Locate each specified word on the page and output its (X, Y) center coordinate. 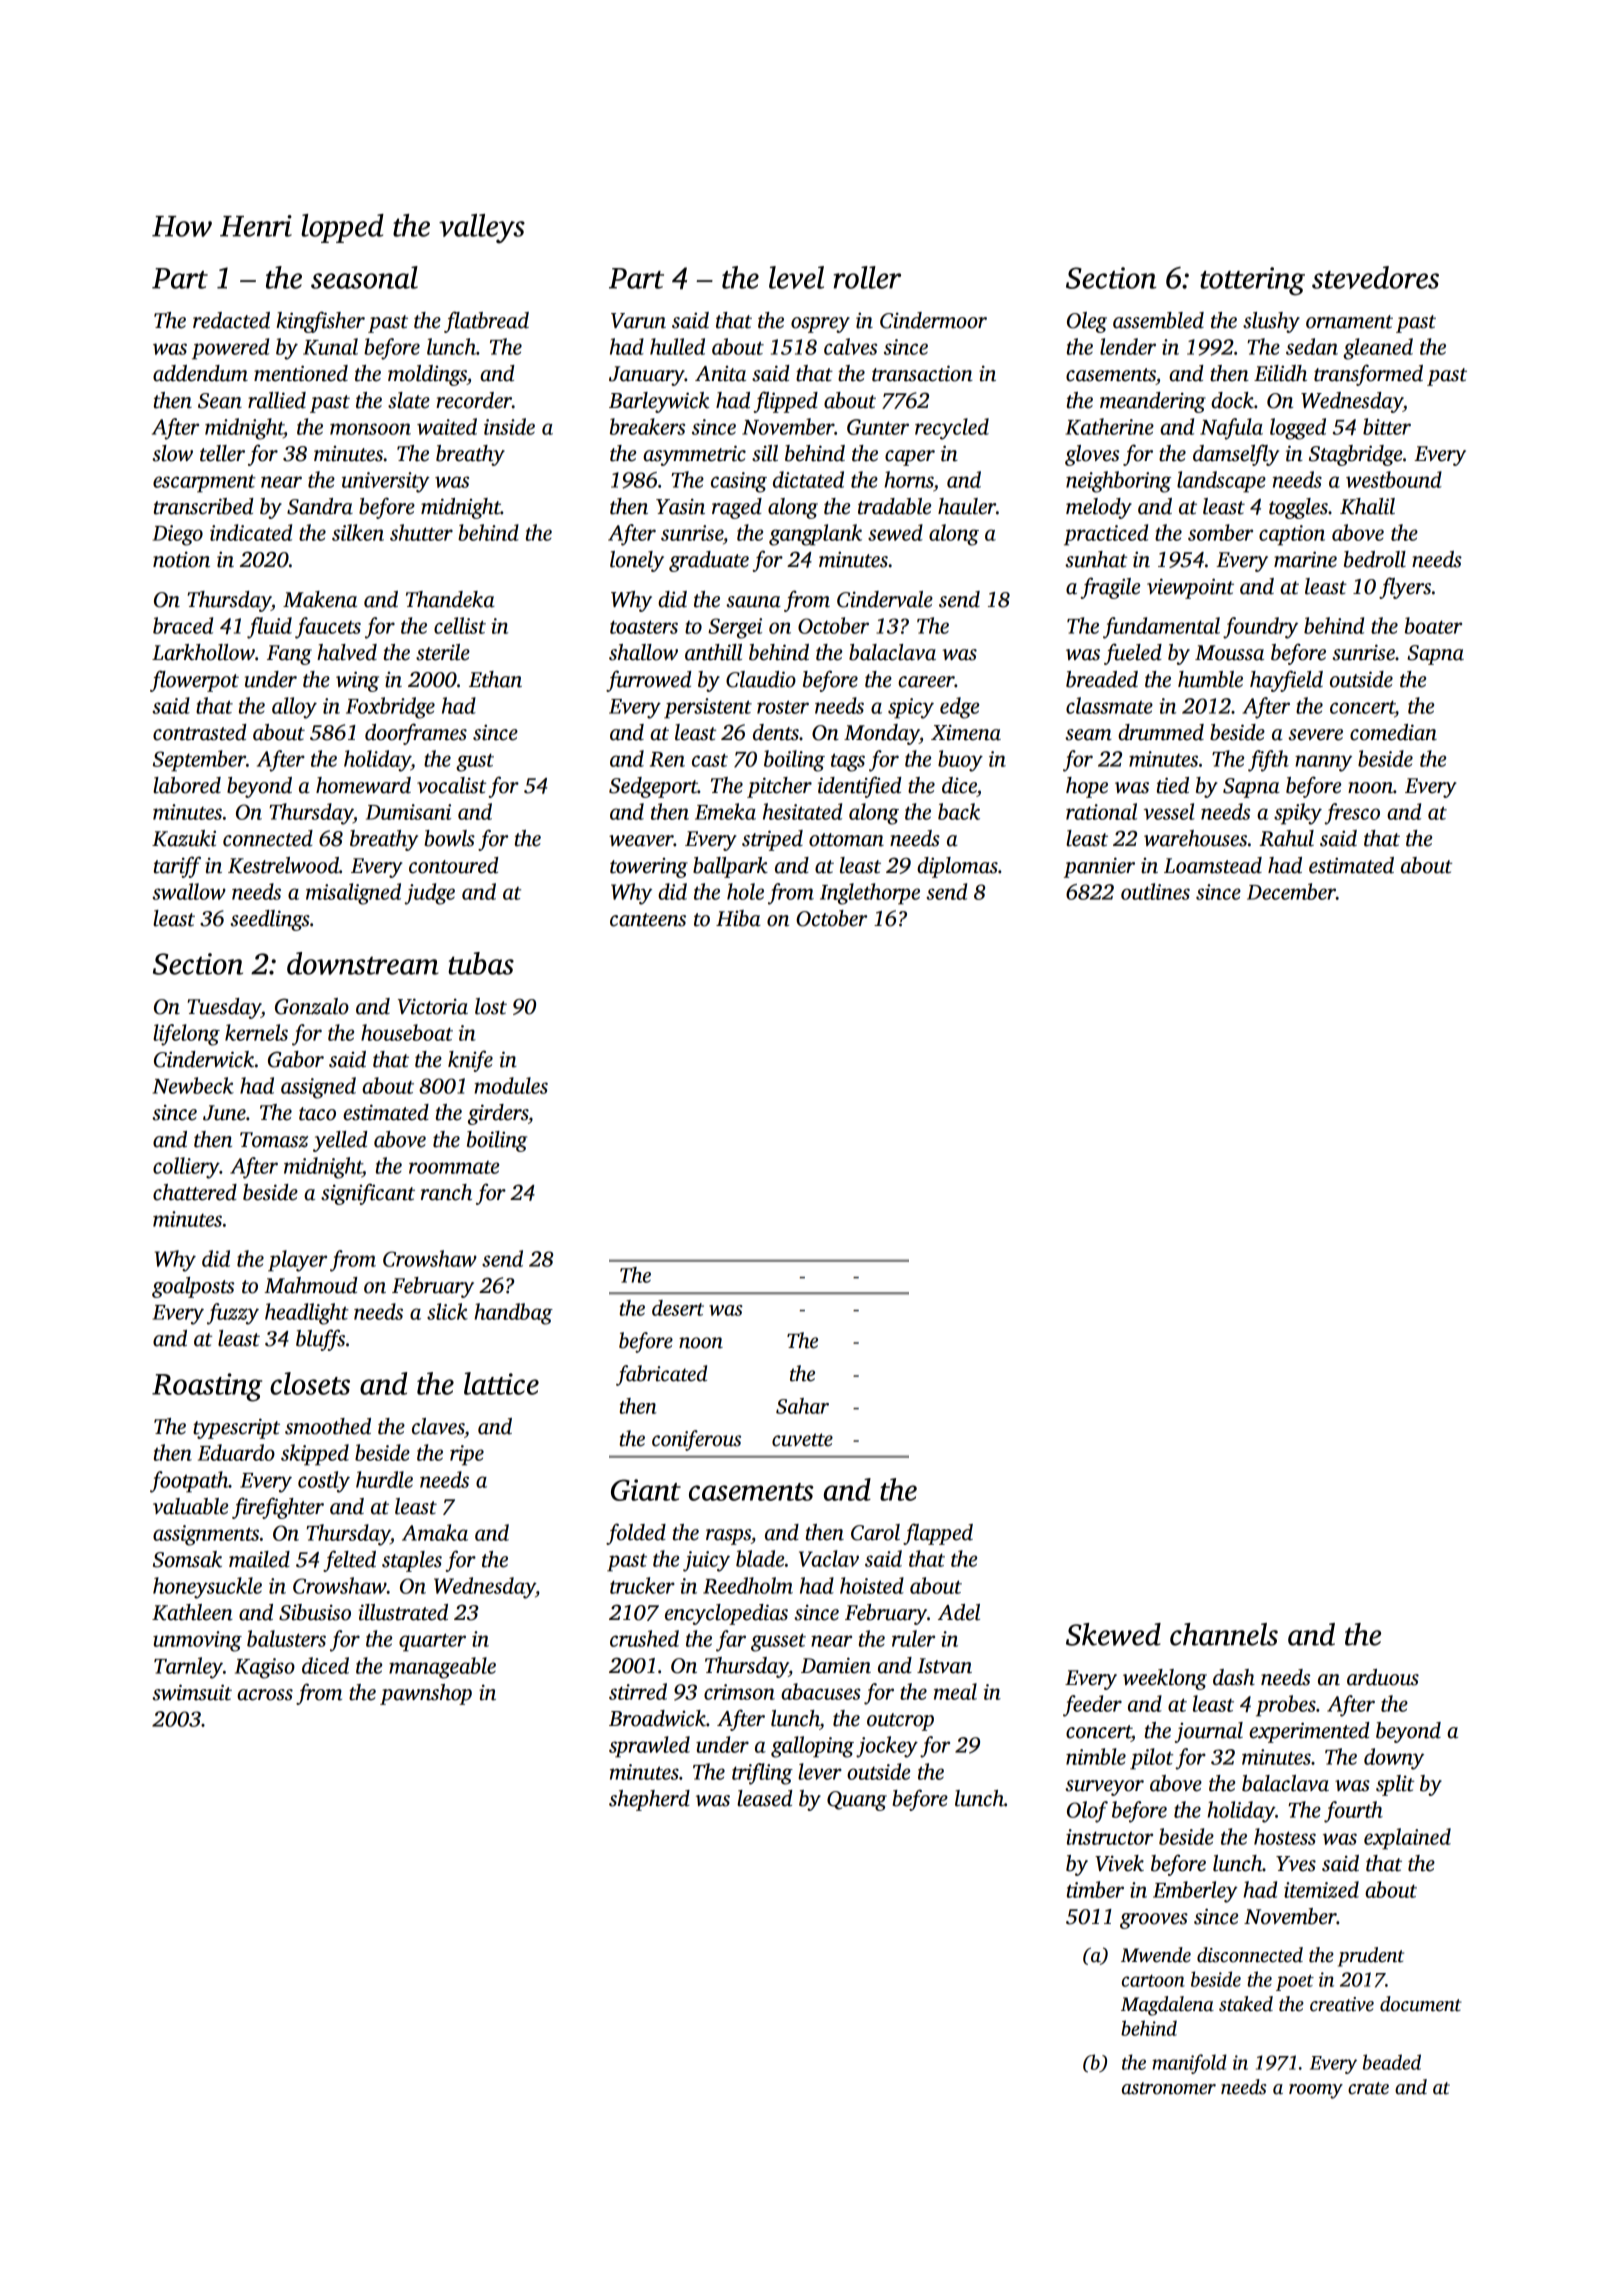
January (647, 376)
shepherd (649, 1800)
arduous (1383, 1677)
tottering (1252, 281)
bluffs (320, 1340)
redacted (231, 320)
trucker (642, 1585)
